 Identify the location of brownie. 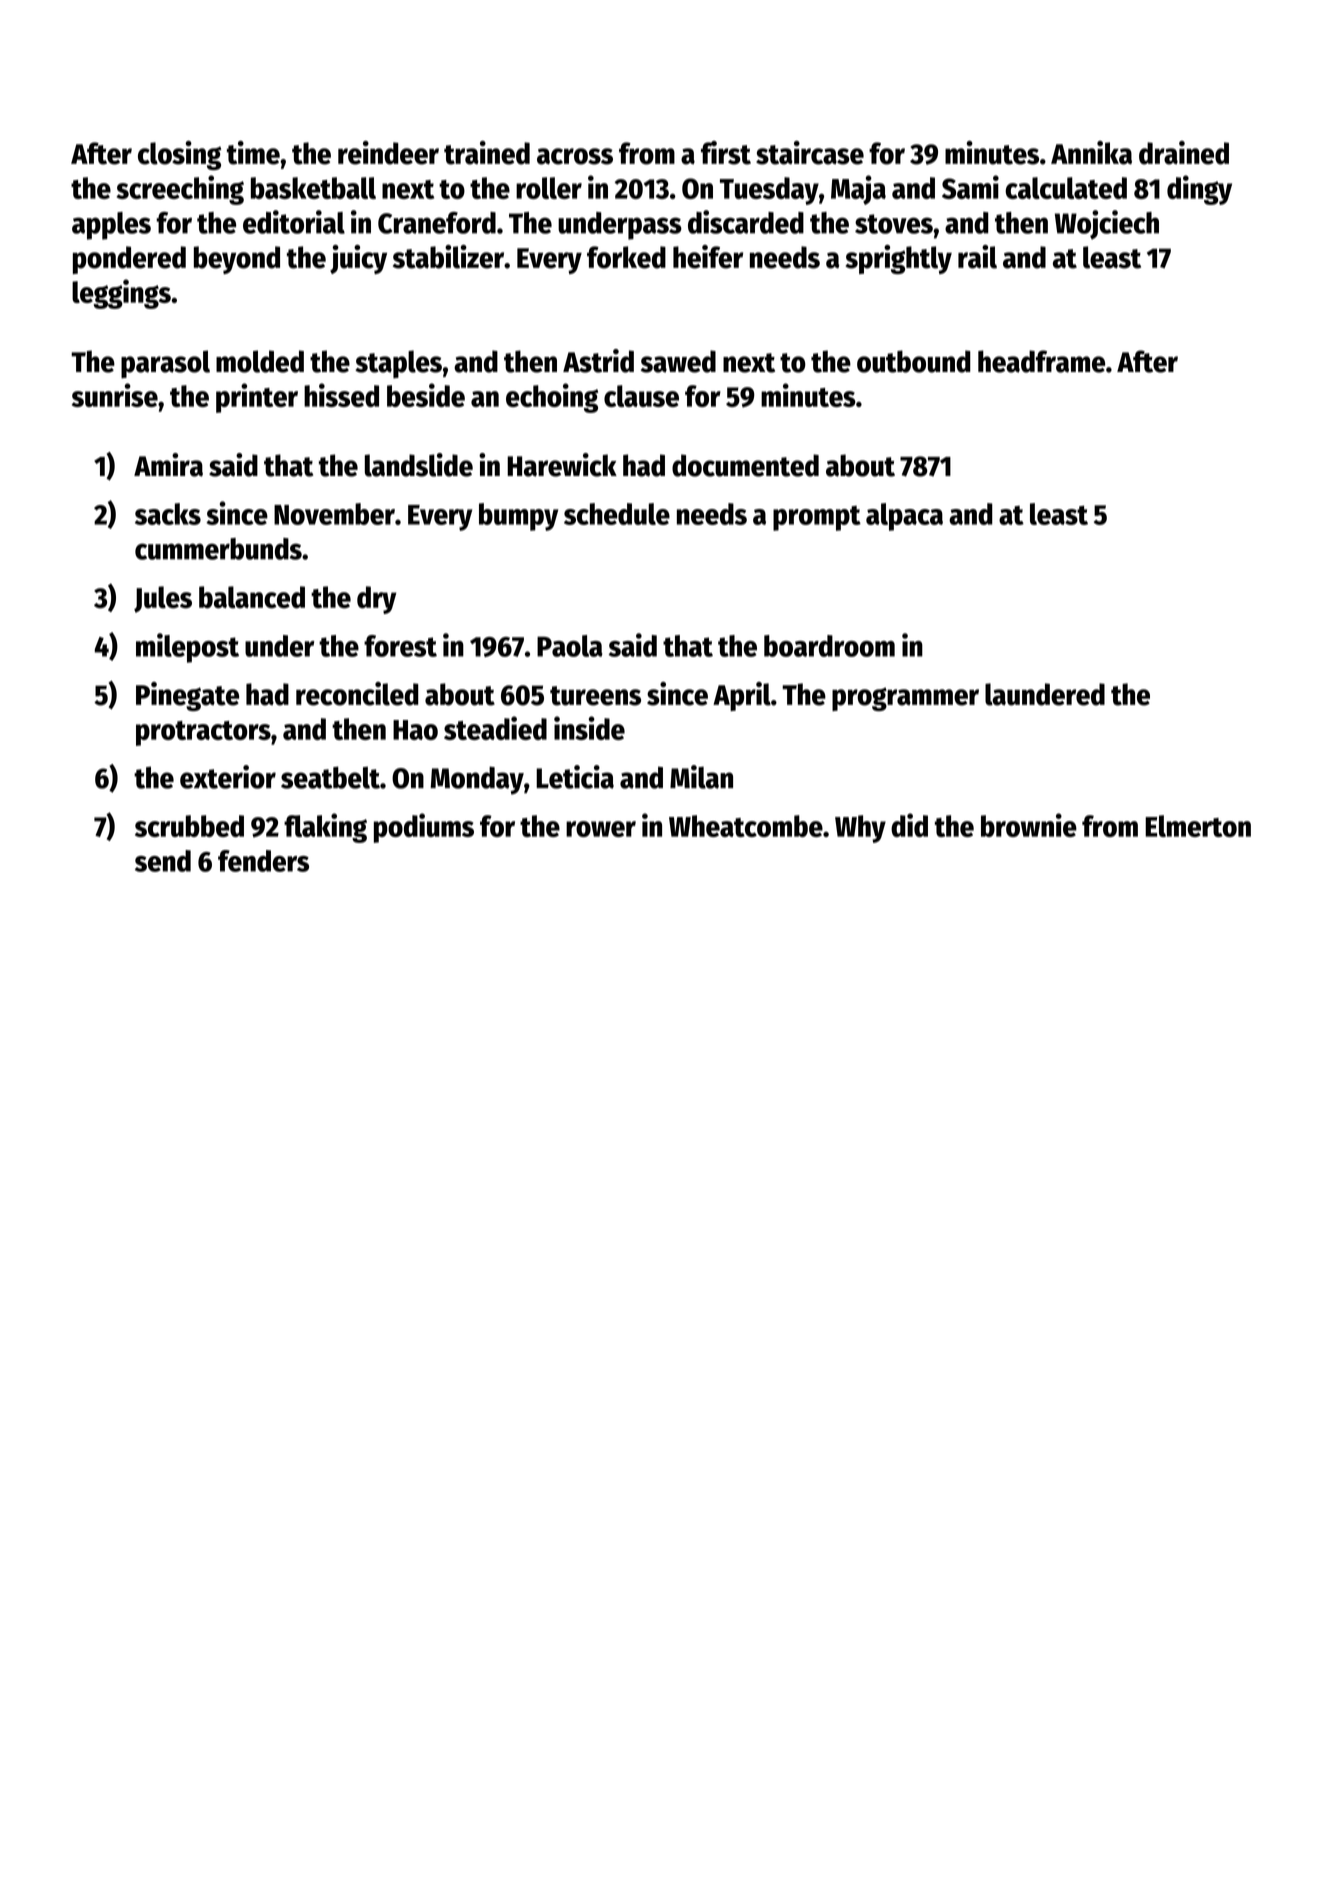
(1029, 825).
